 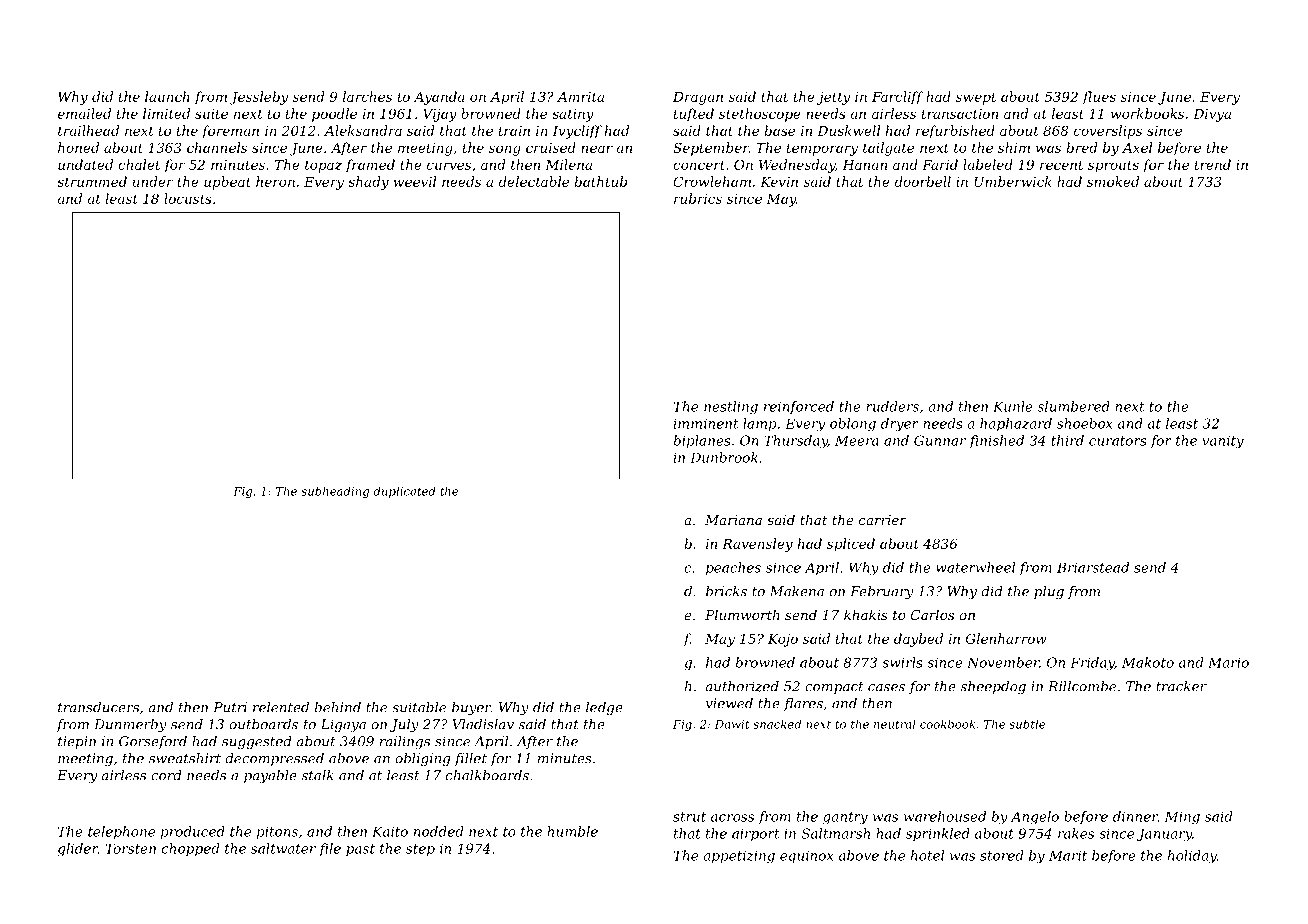 What do you see at coordinates (940, 440) in the document?
I see `Gunnar` at bounding box center [940, 440].
